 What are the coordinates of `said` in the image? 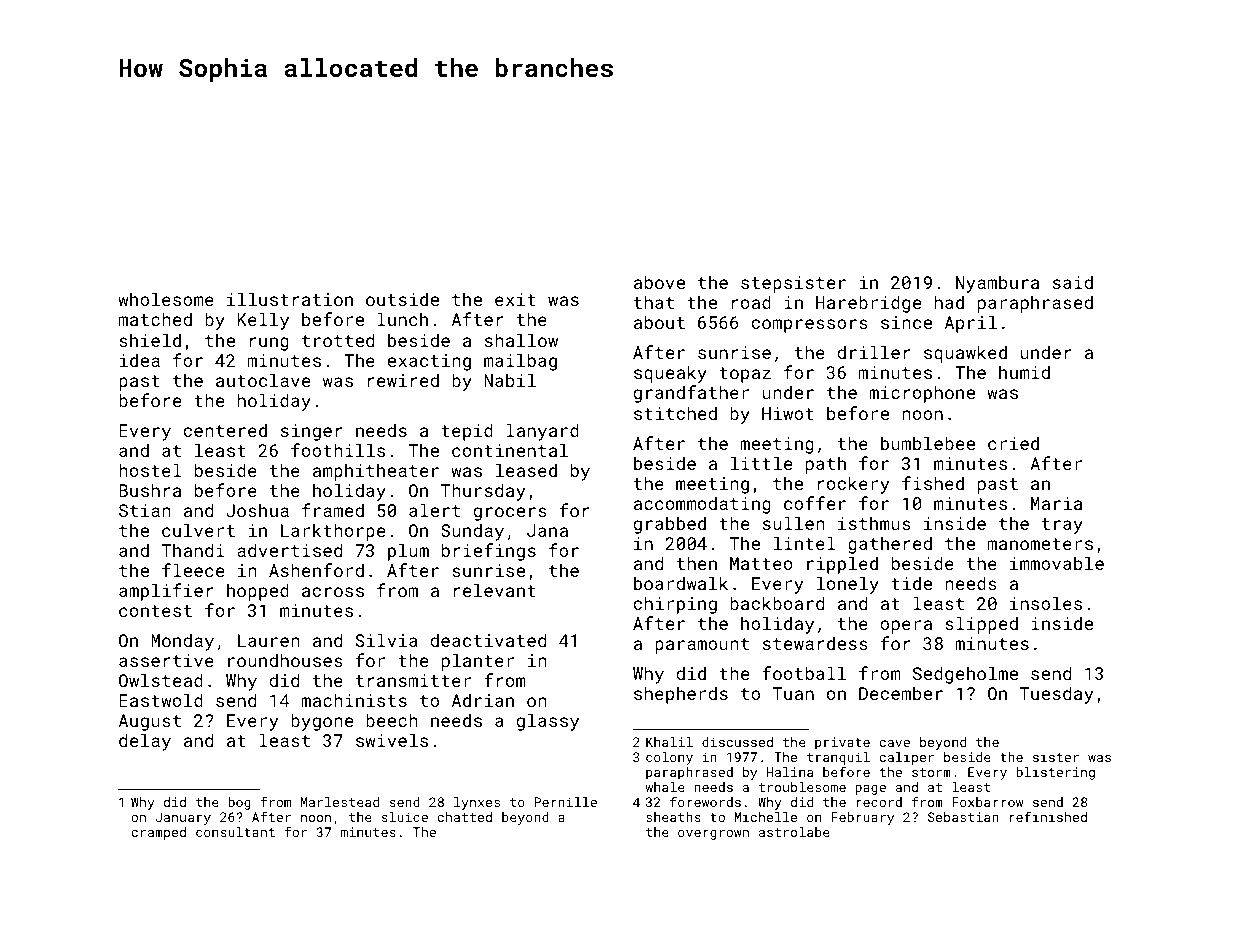 It's located at (1073, 282).
